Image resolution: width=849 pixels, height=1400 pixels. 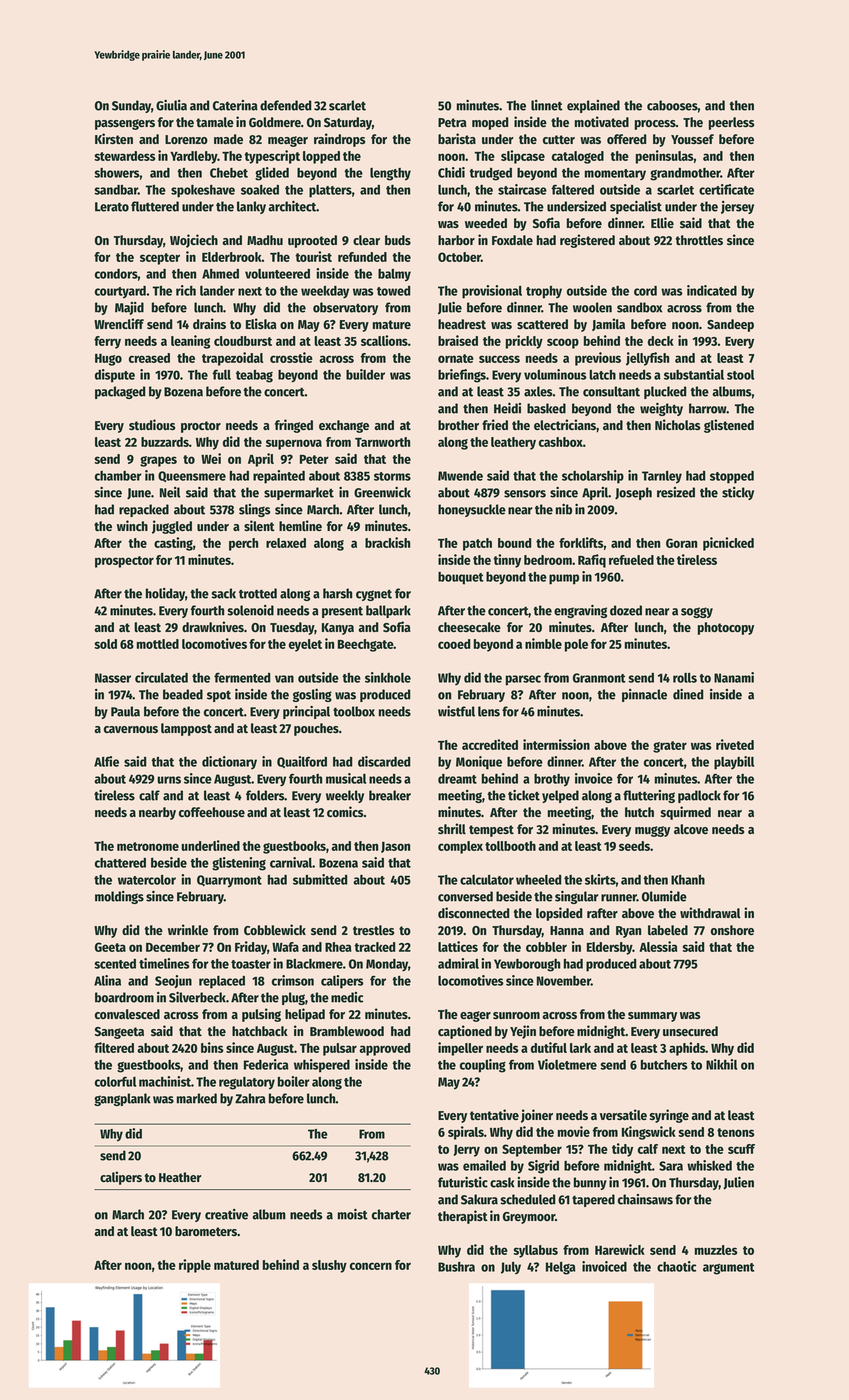 I want to click on ripple, so click(x=195, y=1266).
